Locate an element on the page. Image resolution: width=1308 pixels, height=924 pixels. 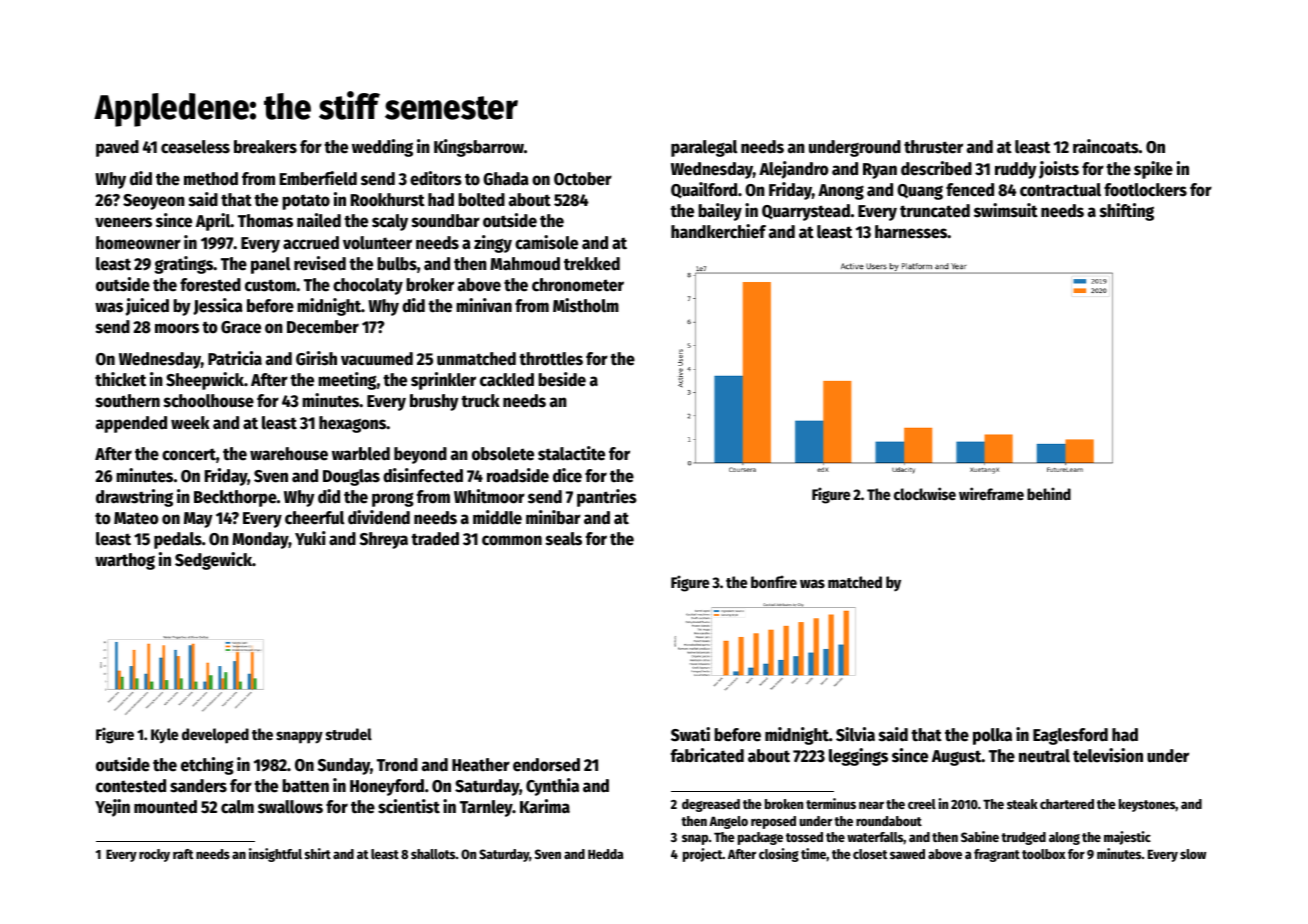
wedding is located at coordinates (382, 148).
